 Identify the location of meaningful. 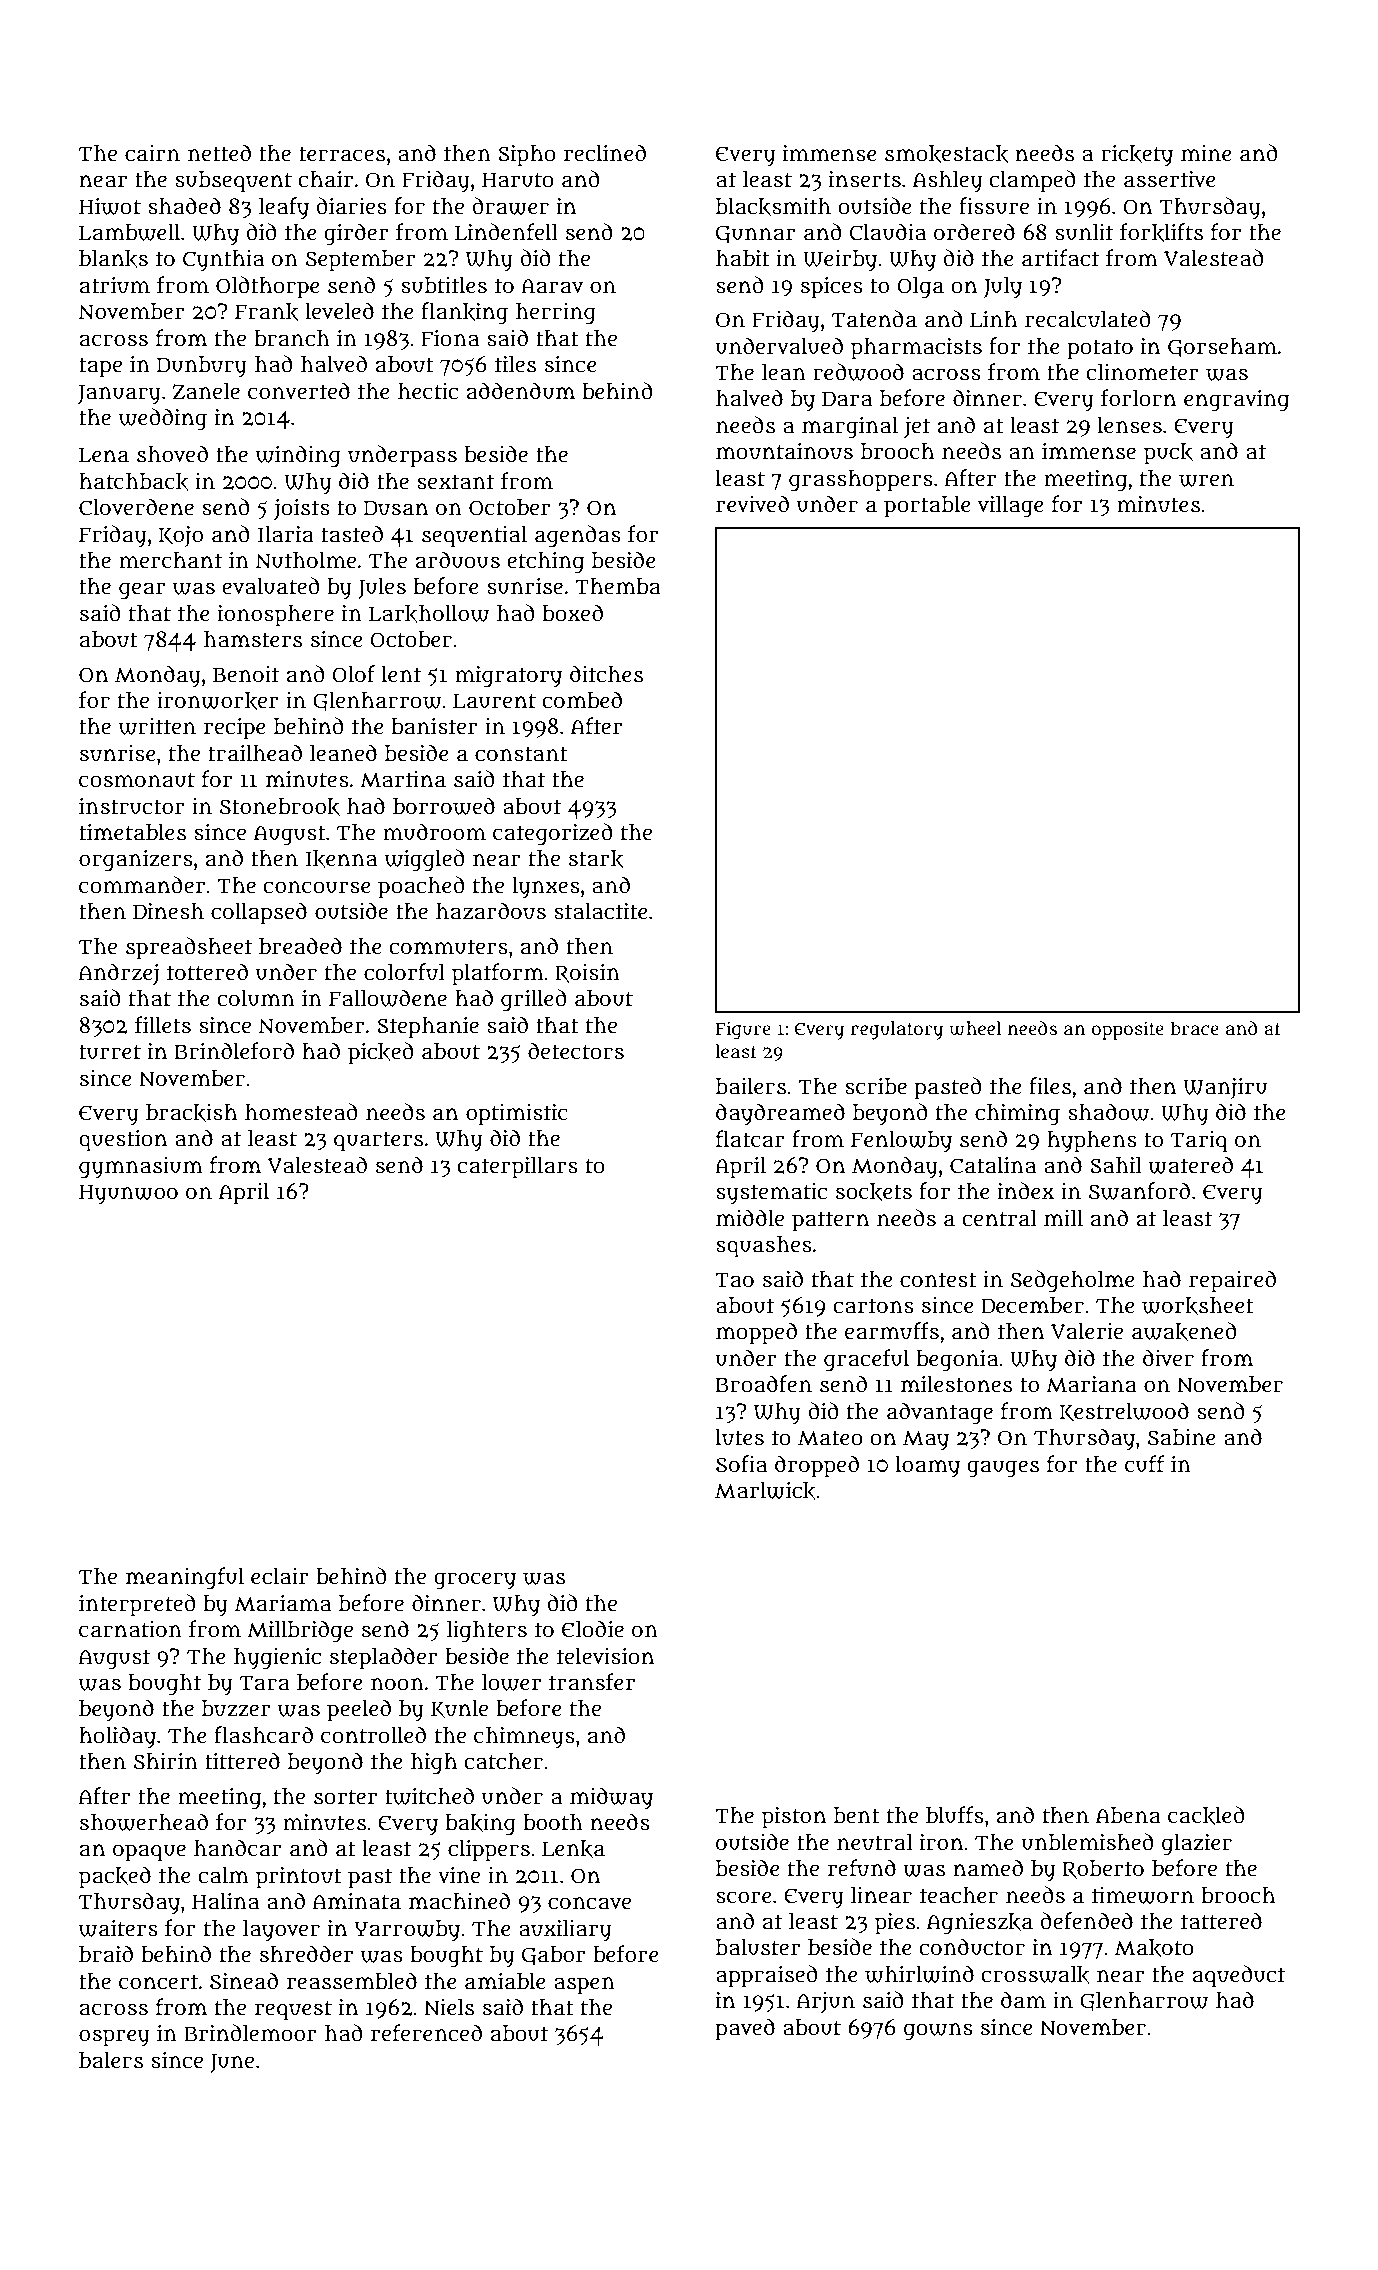
(185, 1578).
